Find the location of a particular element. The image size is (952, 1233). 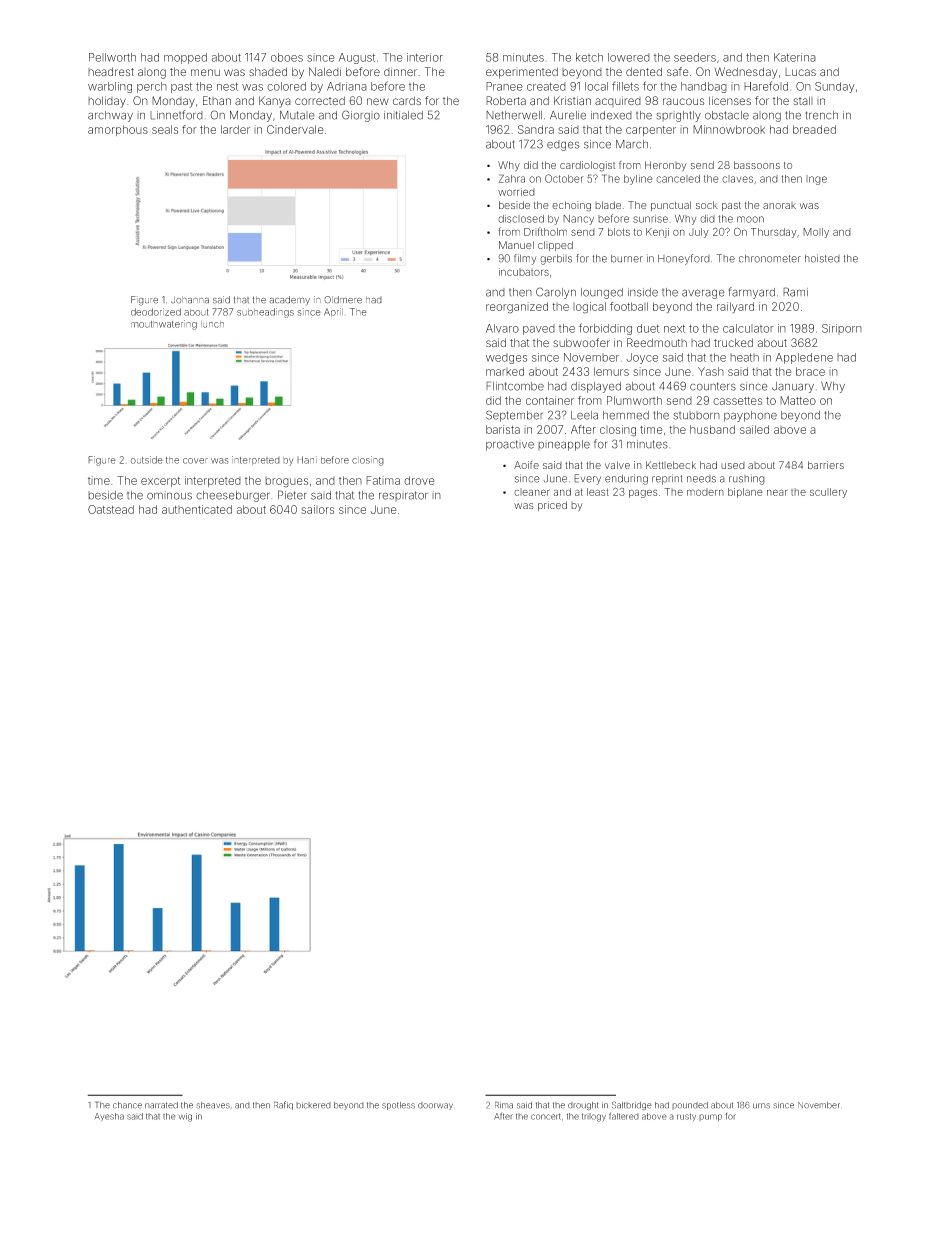

urns is located at coordinates (761, 1106).
